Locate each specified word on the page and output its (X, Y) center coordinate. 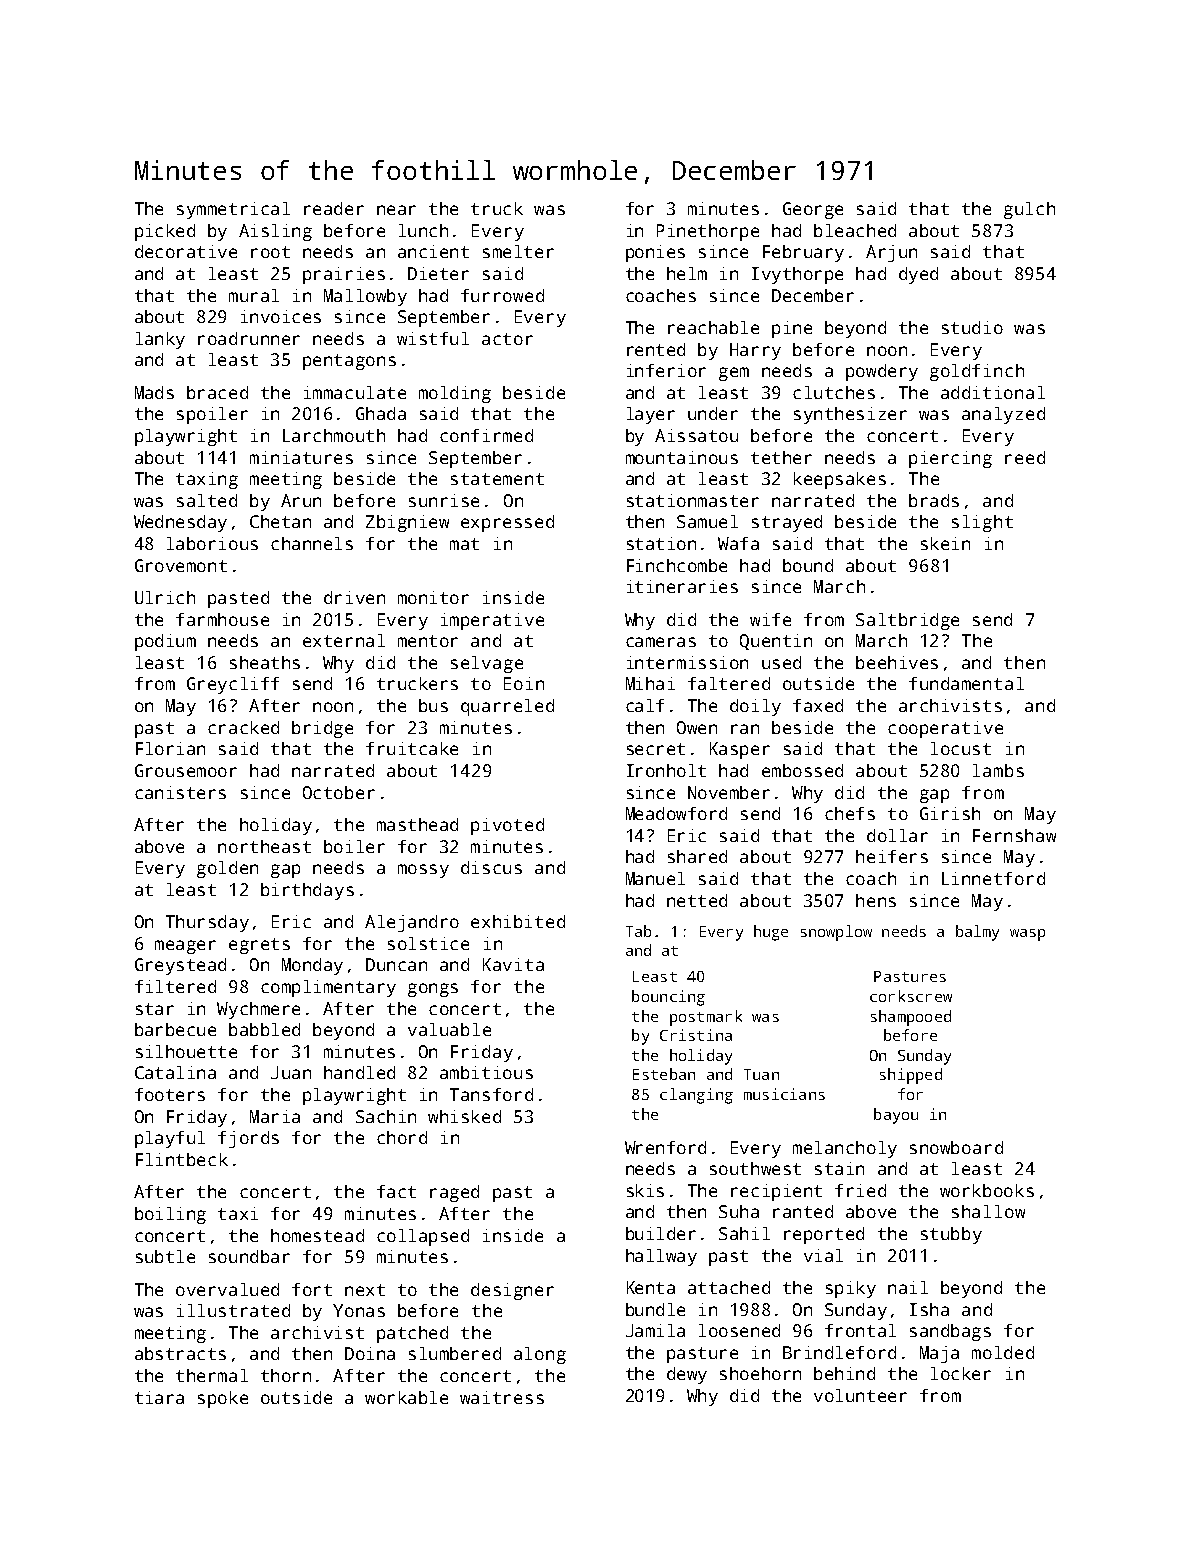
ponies (655, 253)
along (540, 1355)
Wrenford (665, 1147)
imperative (492, 621)
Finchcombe (677, 565)
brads (934, 500)
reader (334, 208)
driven (354, 597)
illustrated (233, 1310)
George (813, 210)
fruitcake (412, 748)
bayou (896, 1116)
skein (945, 543)
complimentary (328, 988)
